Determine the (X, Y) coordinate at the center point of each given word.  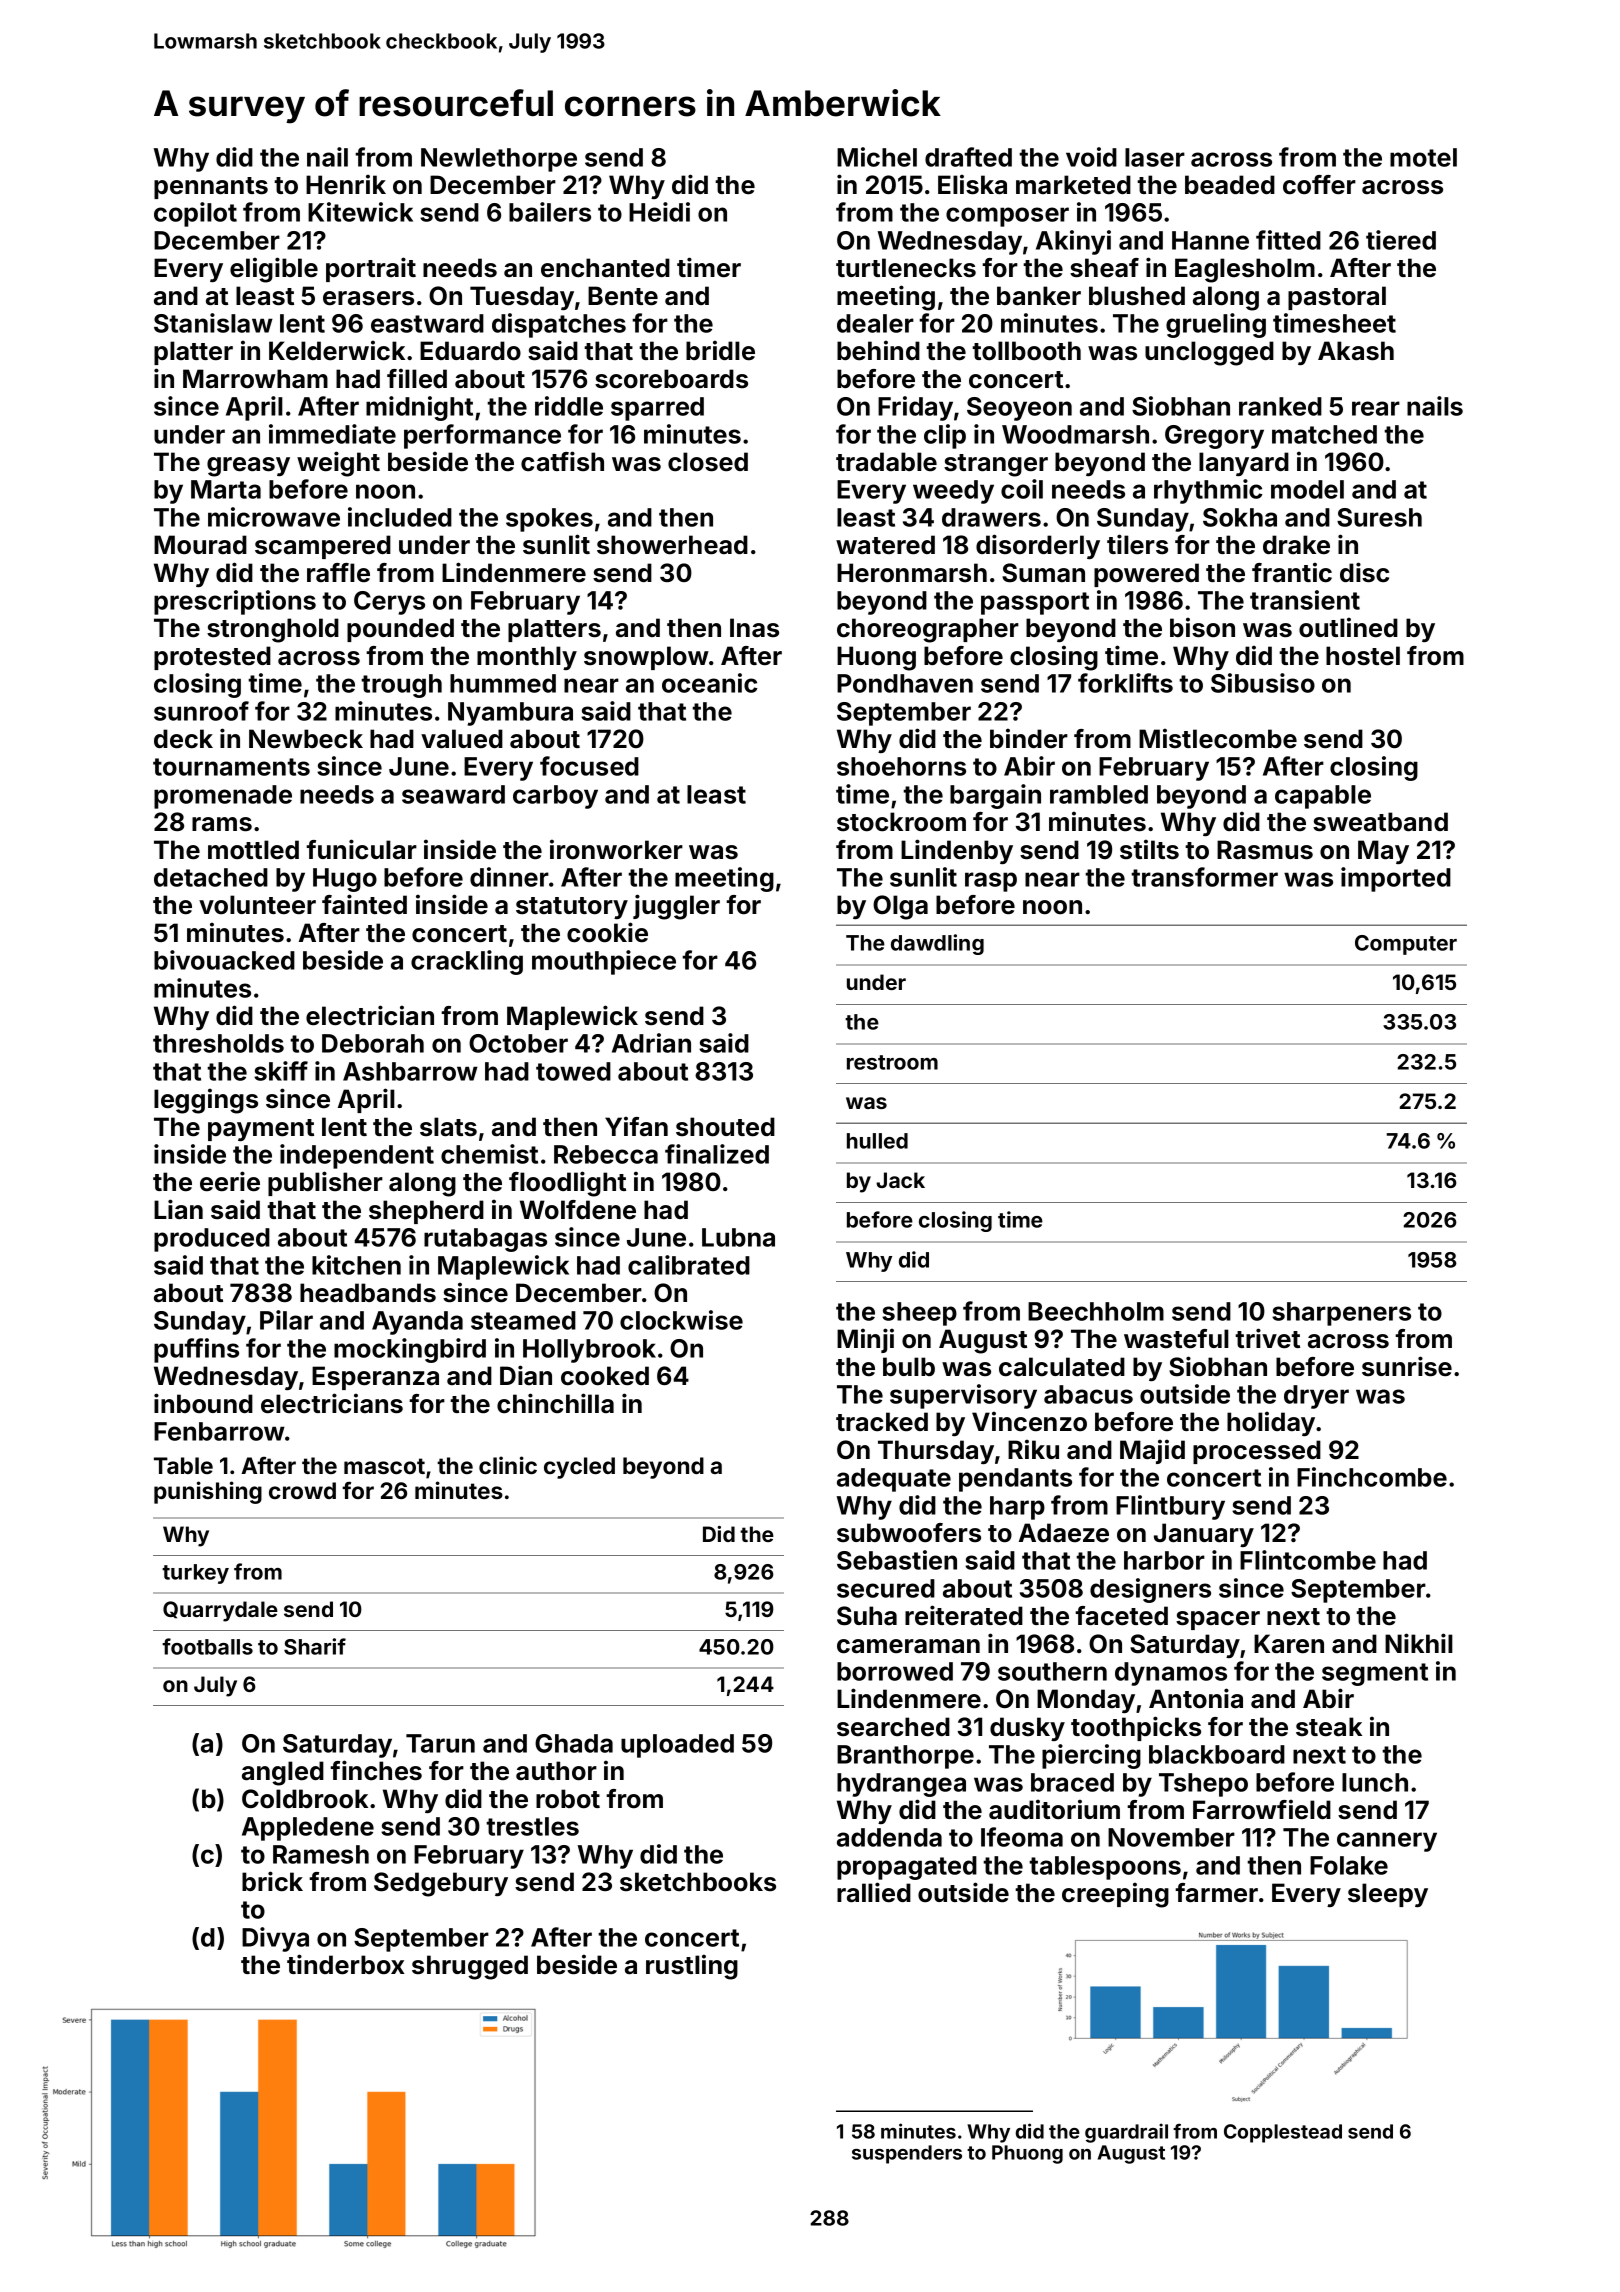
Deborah (373, 1043)
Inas (754, 628)
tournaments (231, 767)
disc (1364, 572)
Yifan (636, 1126)
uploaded (677, 1746)
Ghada (574, 1743)
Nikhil (1419, 1643)
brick (272, 1881)
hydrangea (901, 1785)
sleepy (1388, 1895)
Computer (1406, 945)
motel (1423, 157)
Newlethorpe (499, 160)
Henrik (346, 184)
